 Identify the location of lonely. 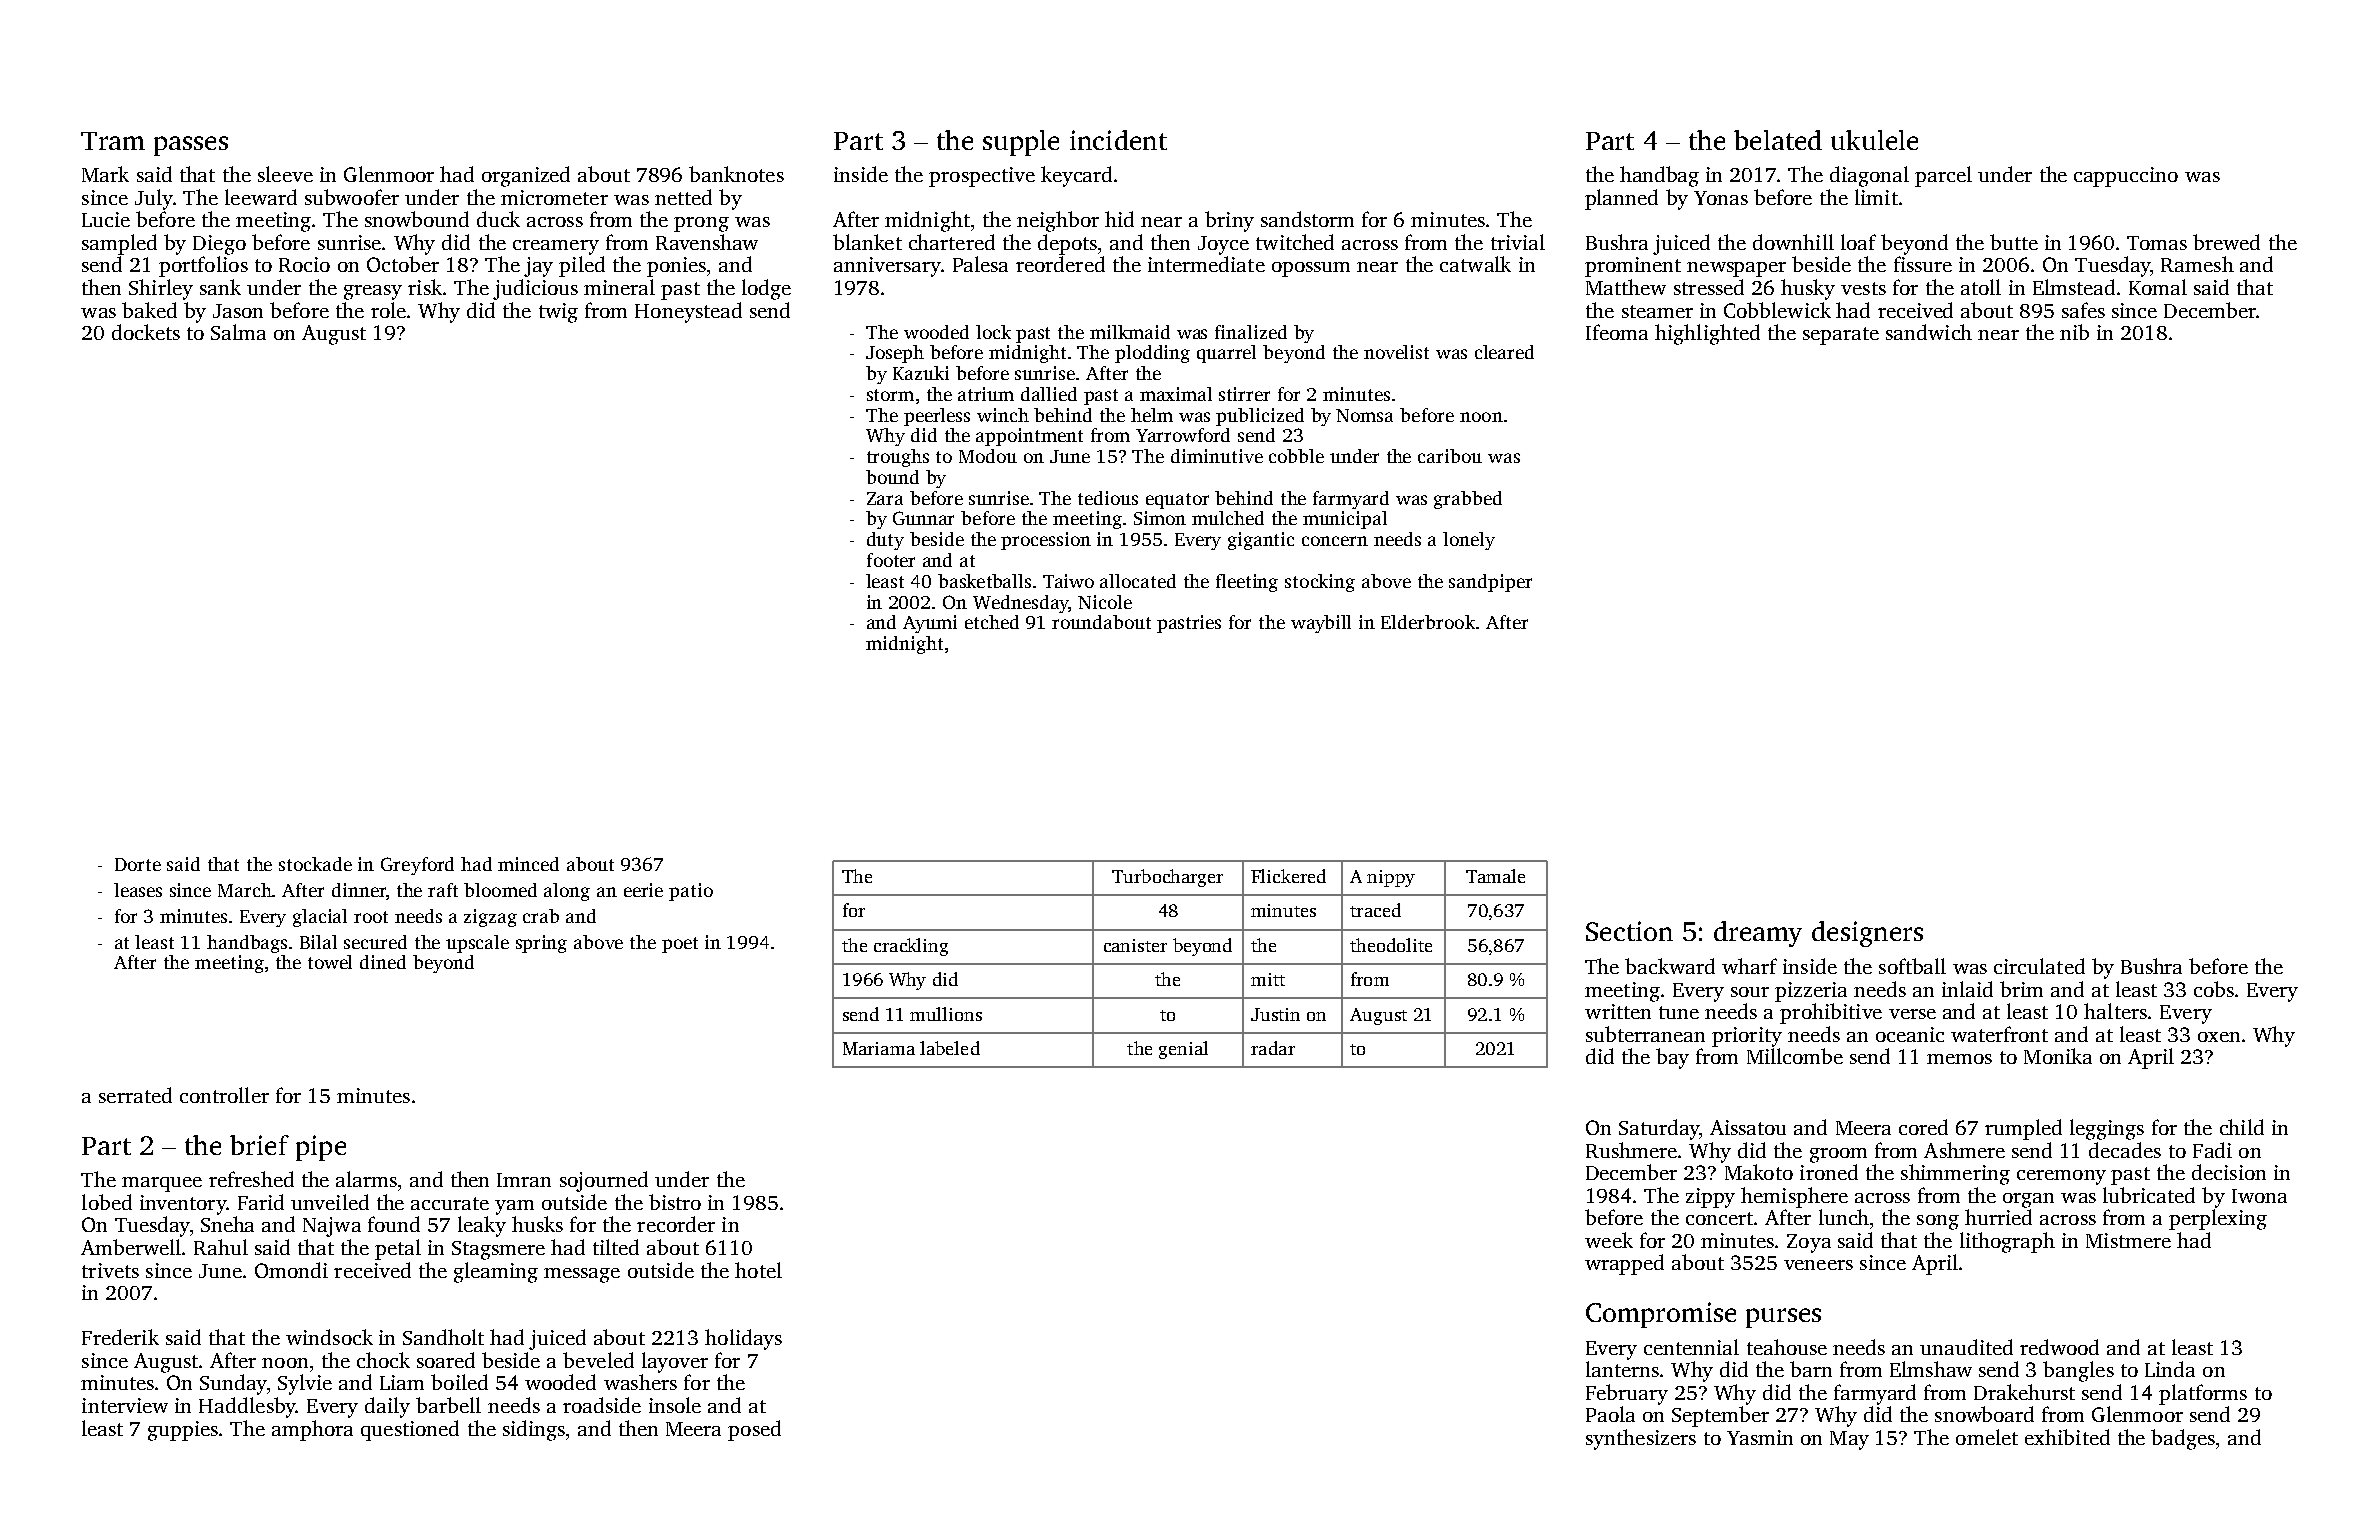
(1469, 541).
